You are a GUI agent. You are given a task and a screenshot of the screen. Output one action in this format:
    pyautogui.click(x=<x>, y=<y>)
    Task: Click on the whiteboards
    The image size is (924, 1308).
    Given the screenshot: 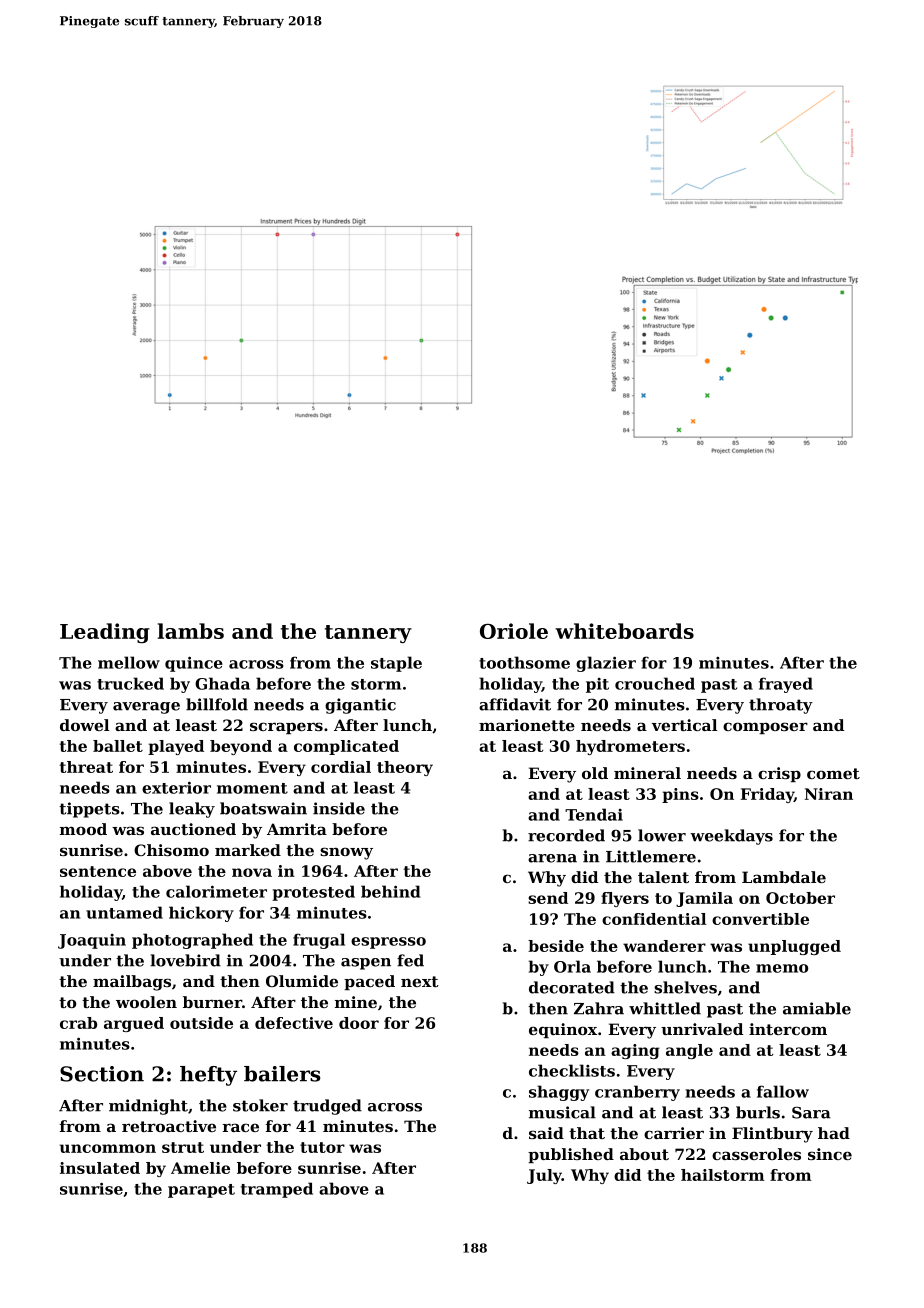 What is the action you would take?
    pyautogui.click(x=624, y=631)
